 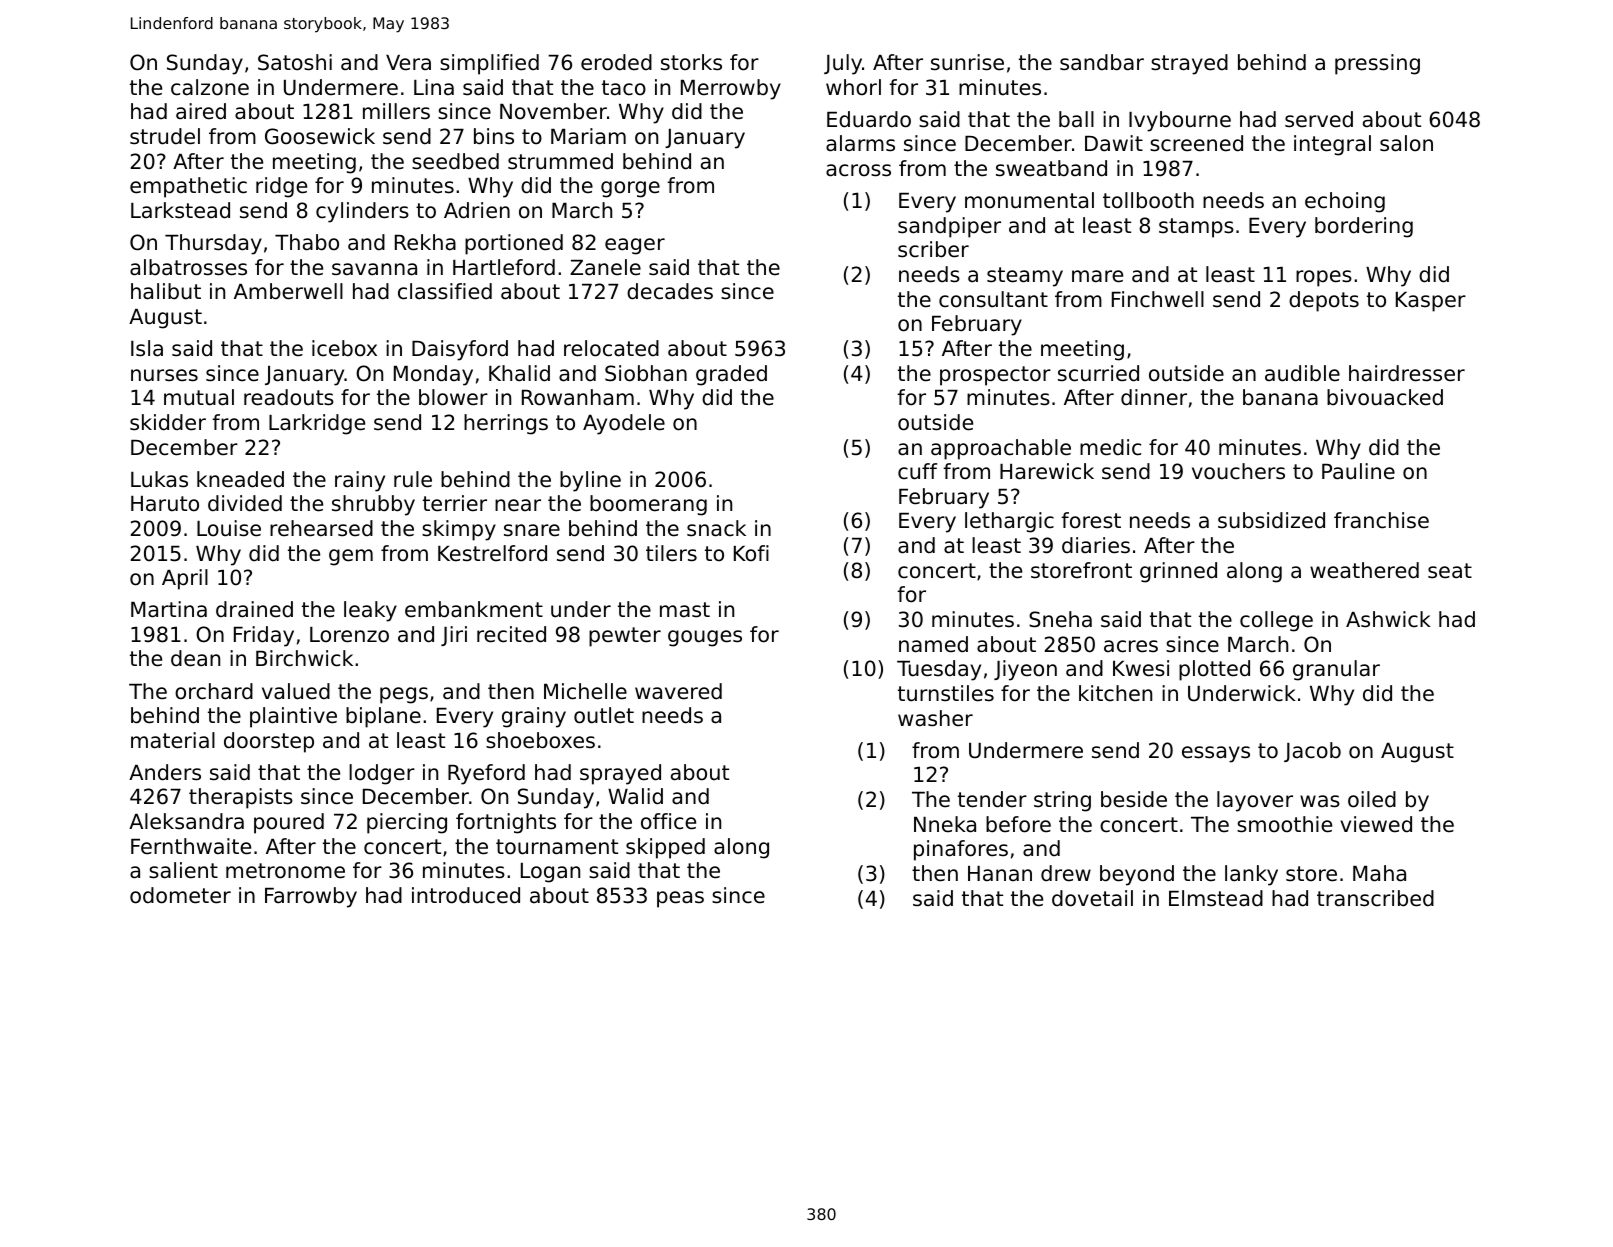 I want to click on pressing, so click(x=1377, y=64).
